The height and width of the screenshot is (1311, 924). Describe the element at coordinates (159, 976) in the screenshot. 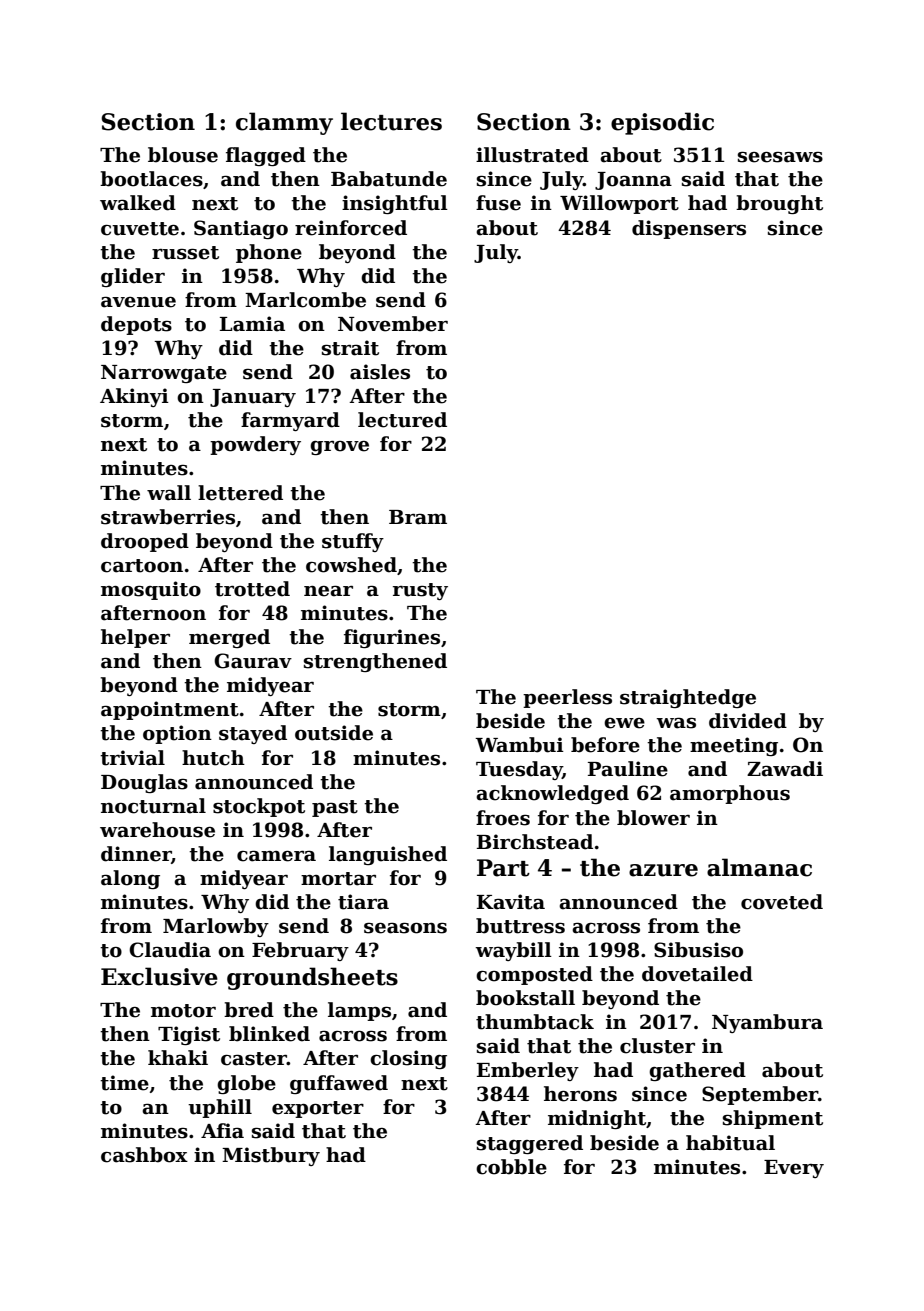

I see `Exclusive` at that location.
